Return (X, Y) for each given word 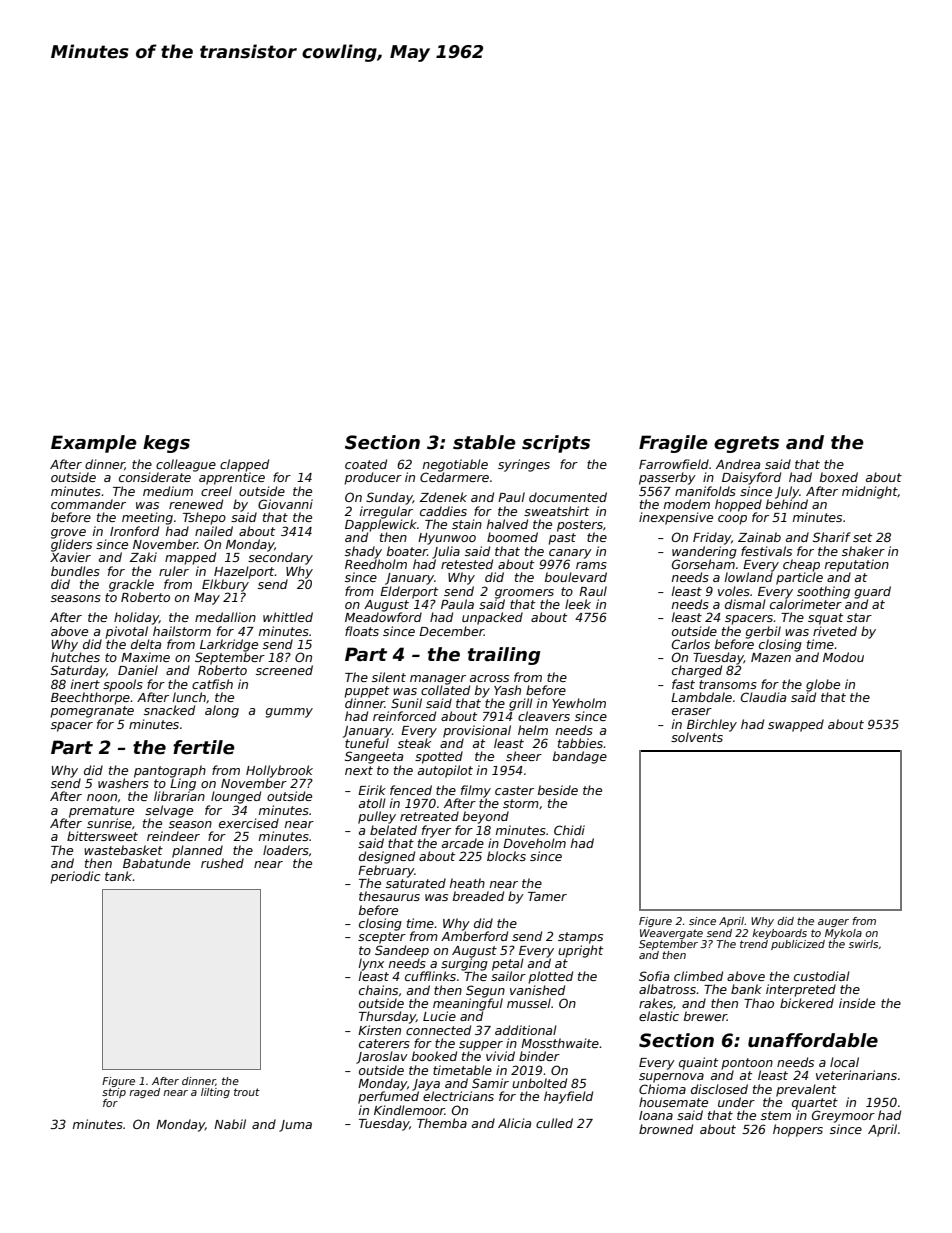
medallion (225, 617)
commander (88, 504)
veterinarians (856, 1075)
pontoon (747, 1064)
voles (734, 591)
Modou (843, 657)
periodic (75, 877)
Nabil (230, 1124)
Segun (485, 991)
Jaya (426, 1085)
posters (580, 526)
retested (467, 564)
